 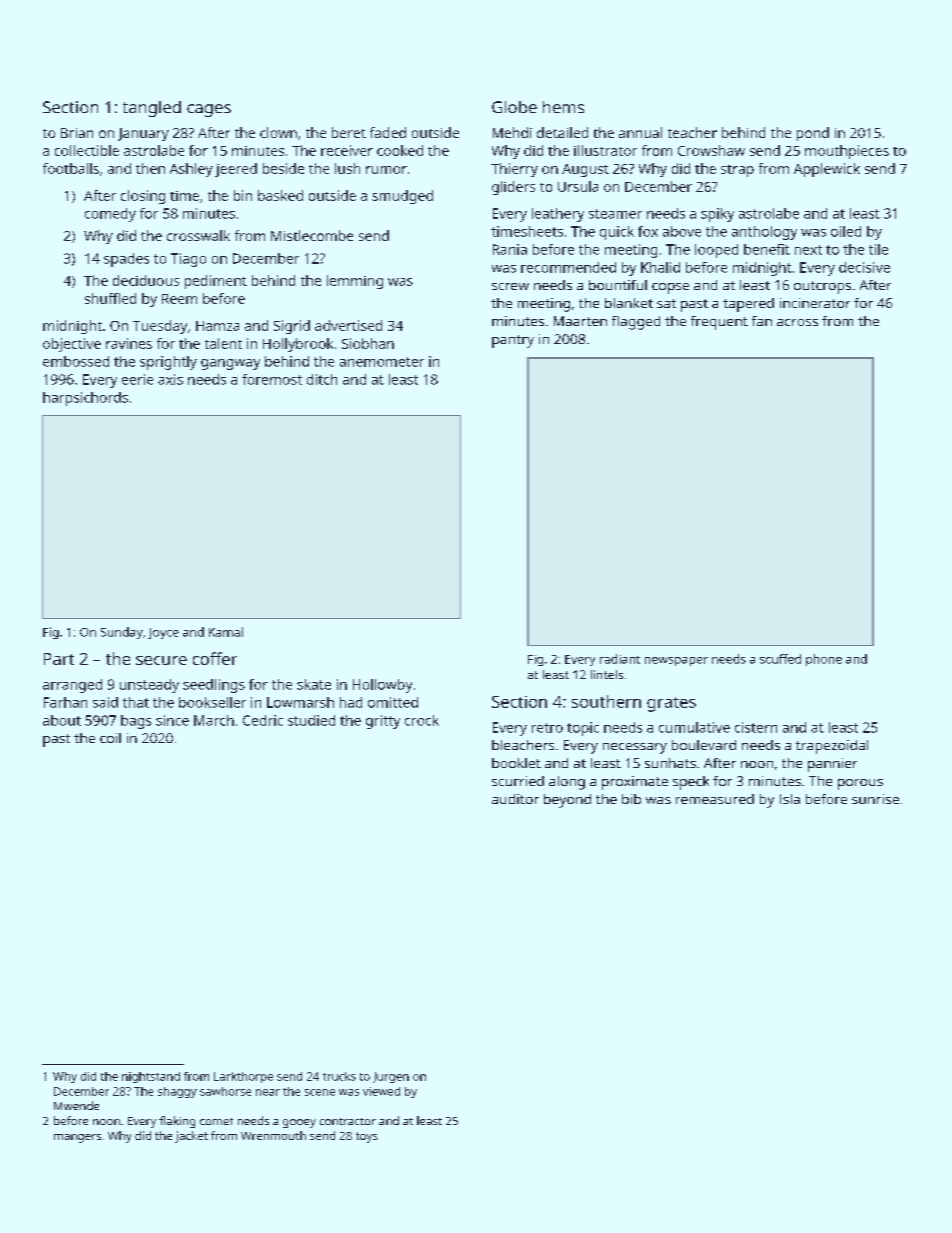 What do you see at coordinates (813, 134) in the image?
I see `pond` at bounding box center [813, 134].
